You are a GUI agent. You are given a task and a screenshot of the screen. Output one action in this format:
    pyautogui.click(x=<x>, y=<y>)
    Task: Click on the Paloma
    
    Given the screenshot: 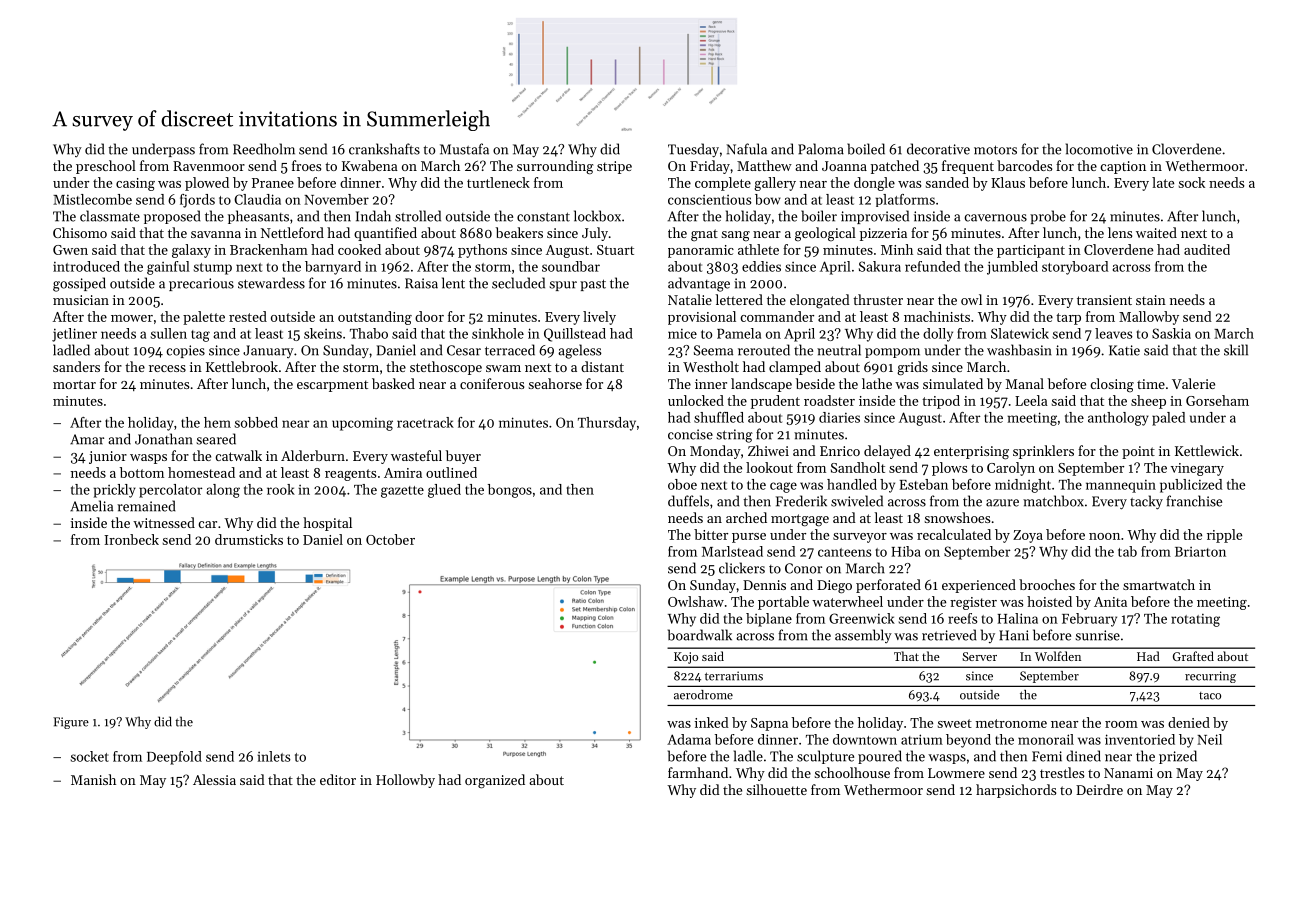 What is the action you would take?
    pyautogui.click(x=821, y=149)
